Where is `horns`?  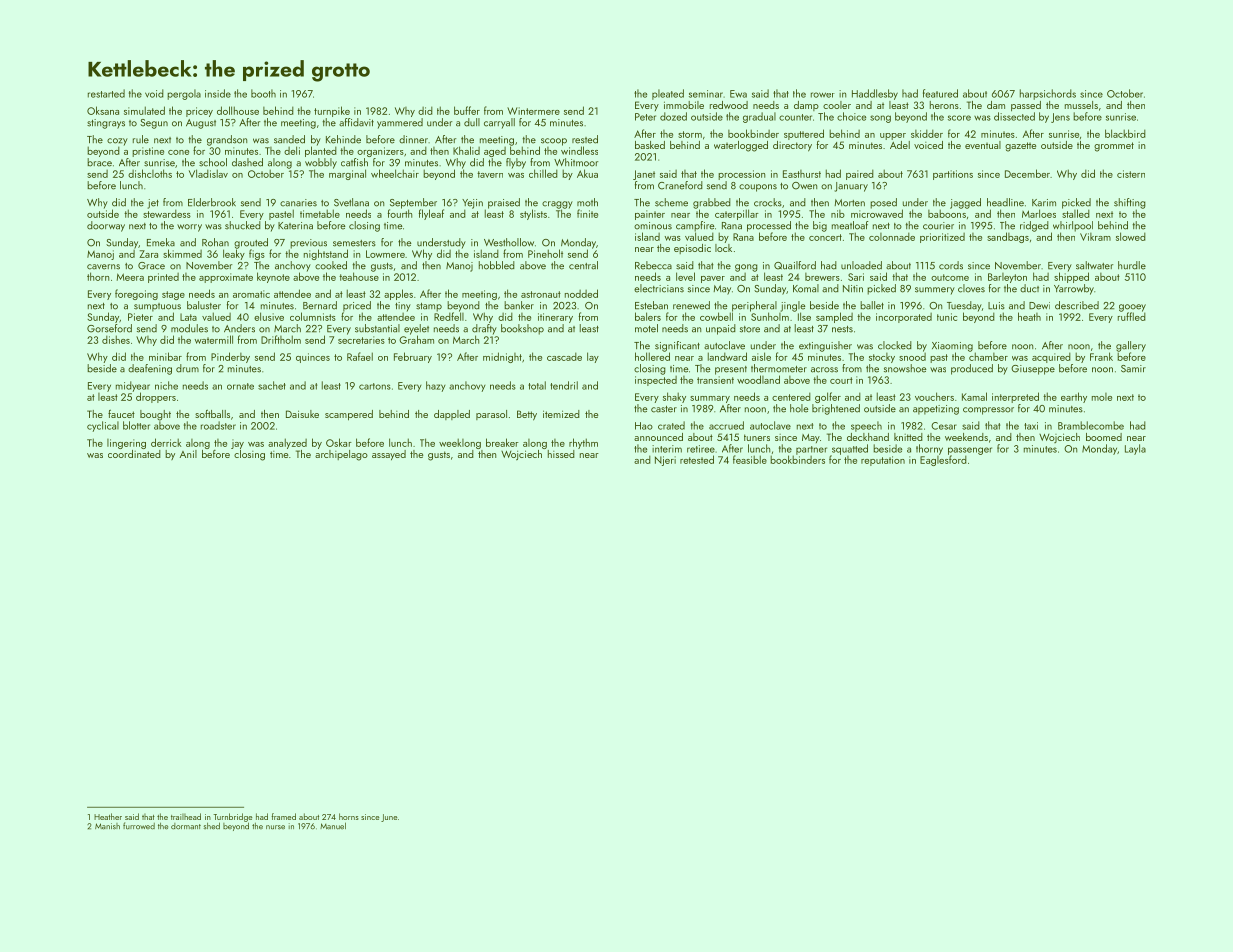 horns is located at coordinates (349, 816).
